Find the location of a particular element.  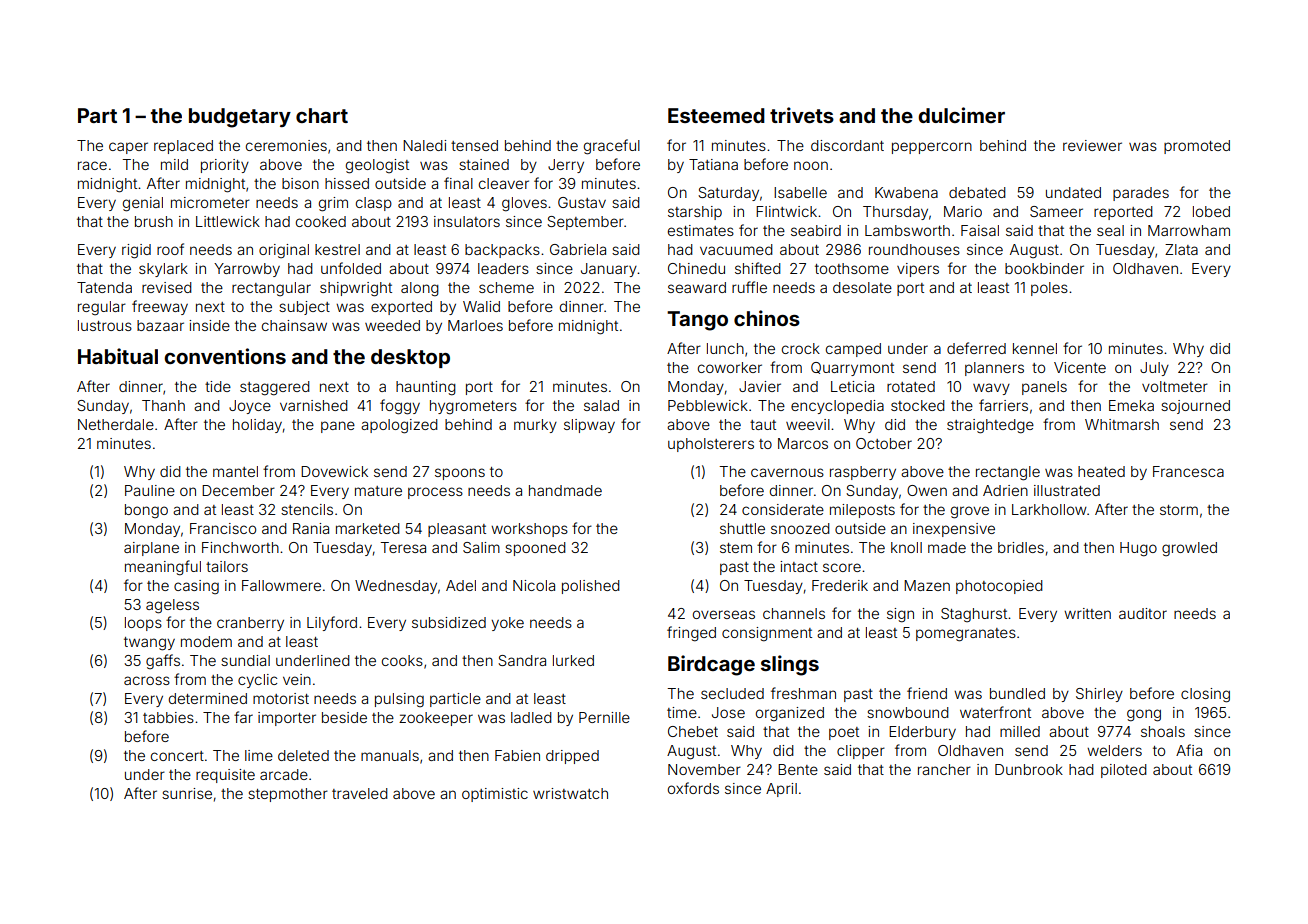

Netherdale is located at coordinates (116, 424).
